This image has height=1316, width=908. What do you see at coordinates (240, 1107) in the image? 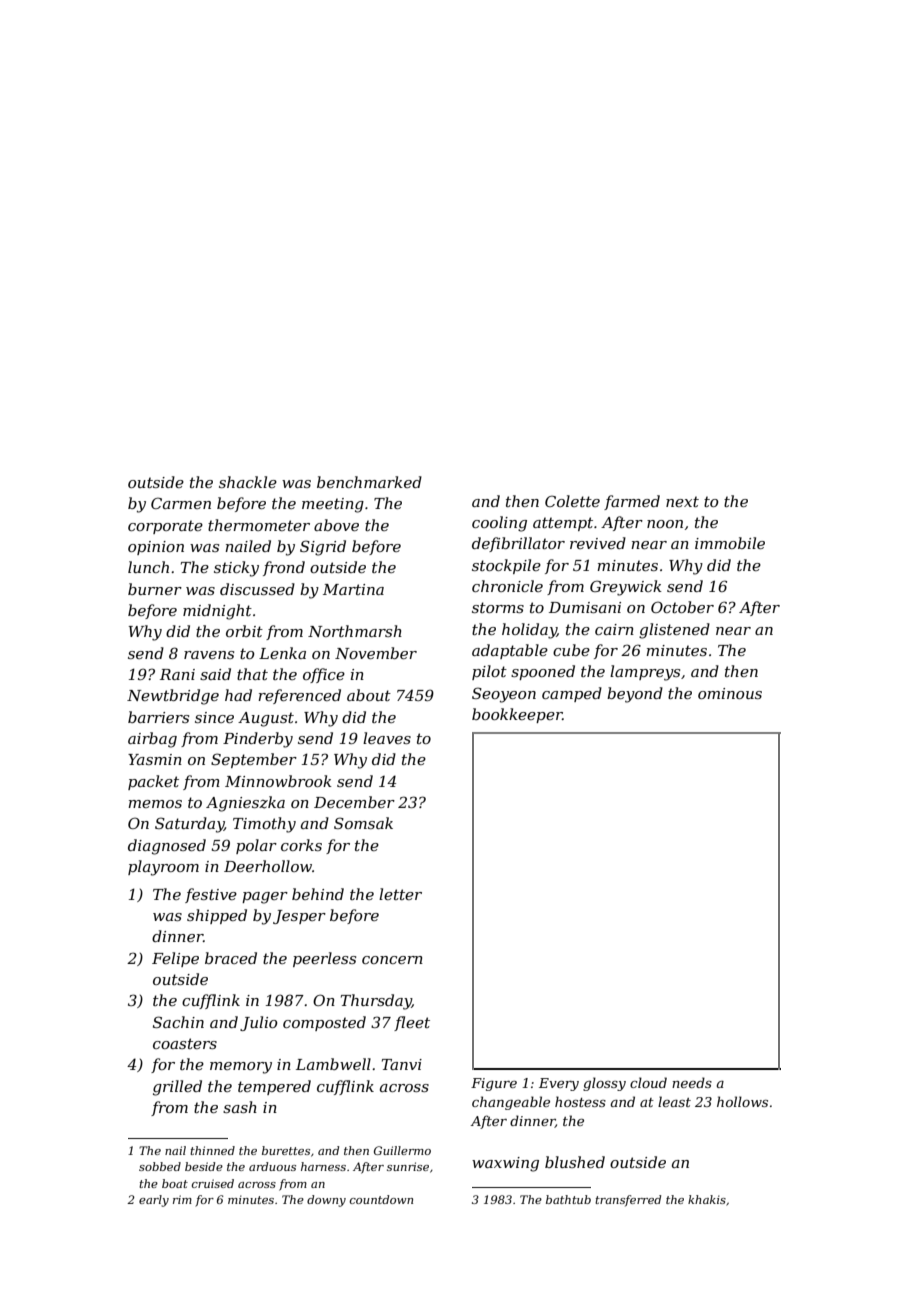
I see `sash` at bounding box center [240, 1107].
